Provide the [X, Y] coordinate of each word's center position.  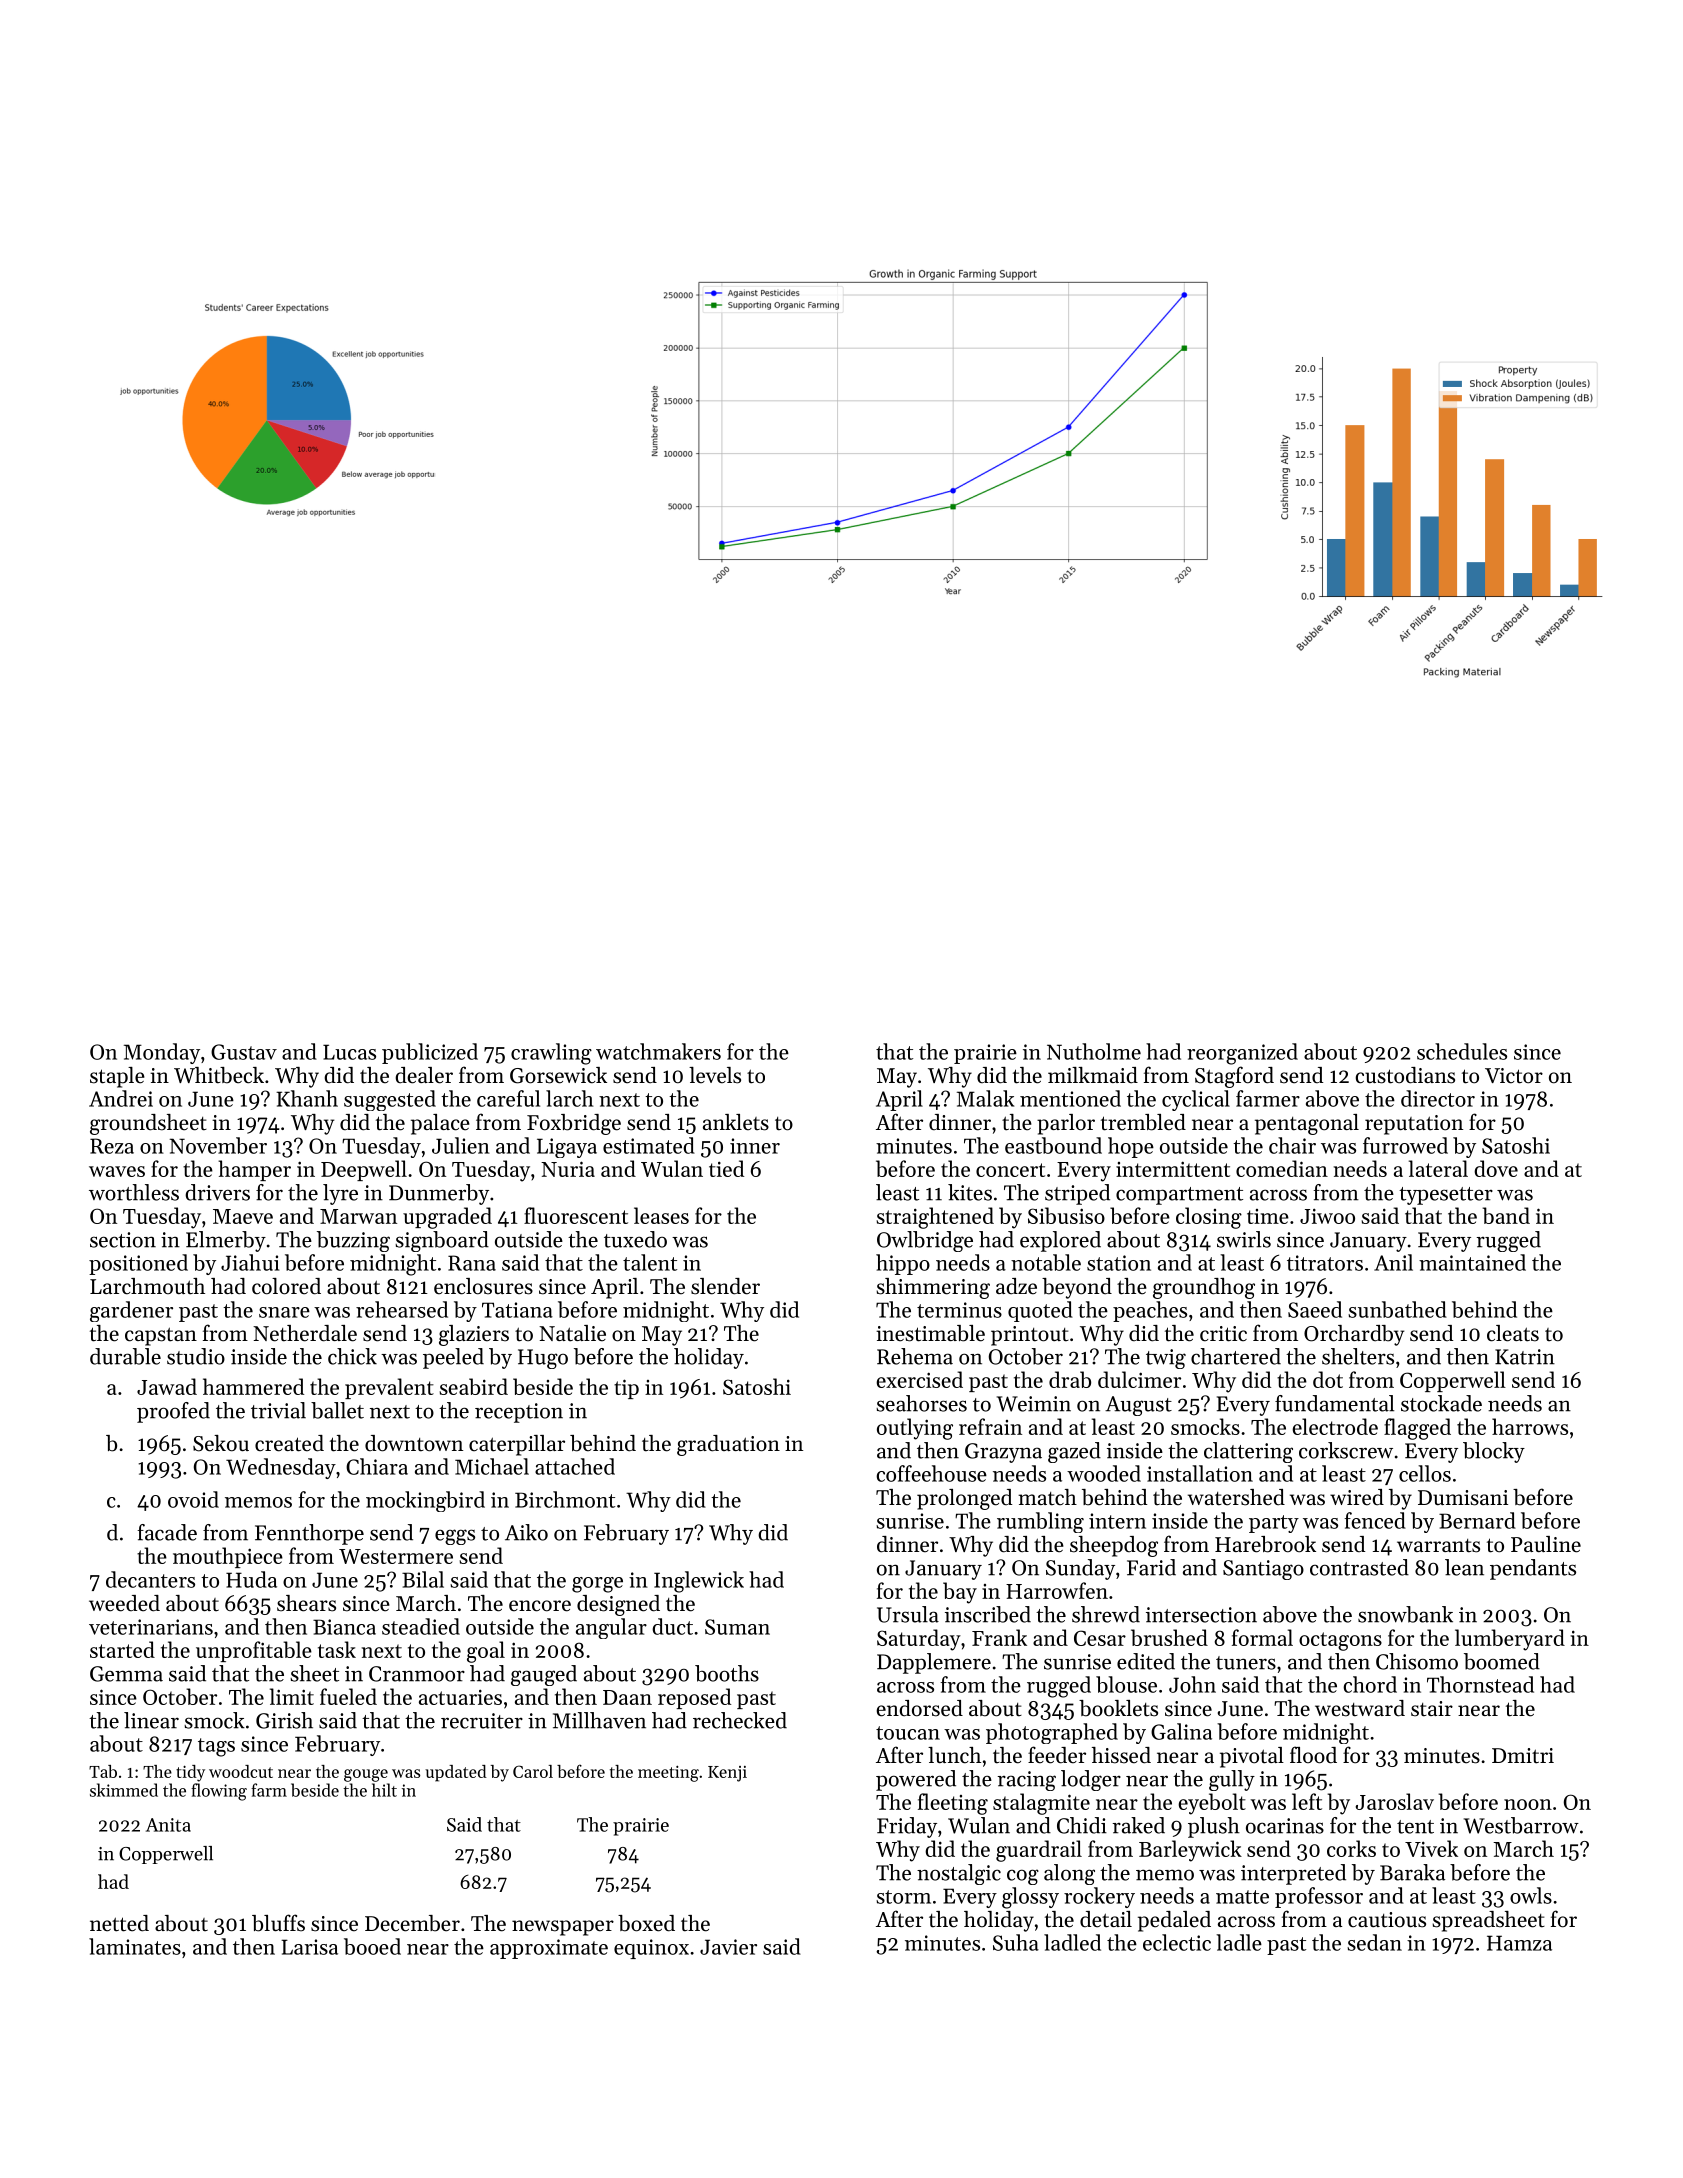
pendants [1533, 1569]
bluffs [278, 1923]
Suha [1016, 1942]
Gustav [244, 1052]
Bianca [344, 1627]
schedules [1462, 1051]
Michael [492, 1466]
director [1438, 1098]
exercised [919, 1379]
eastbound [1053, 1145]
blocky [1494, 1452]
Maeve [243, 1216]
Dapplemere [934, 1663]
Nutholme [1094, 1051]
